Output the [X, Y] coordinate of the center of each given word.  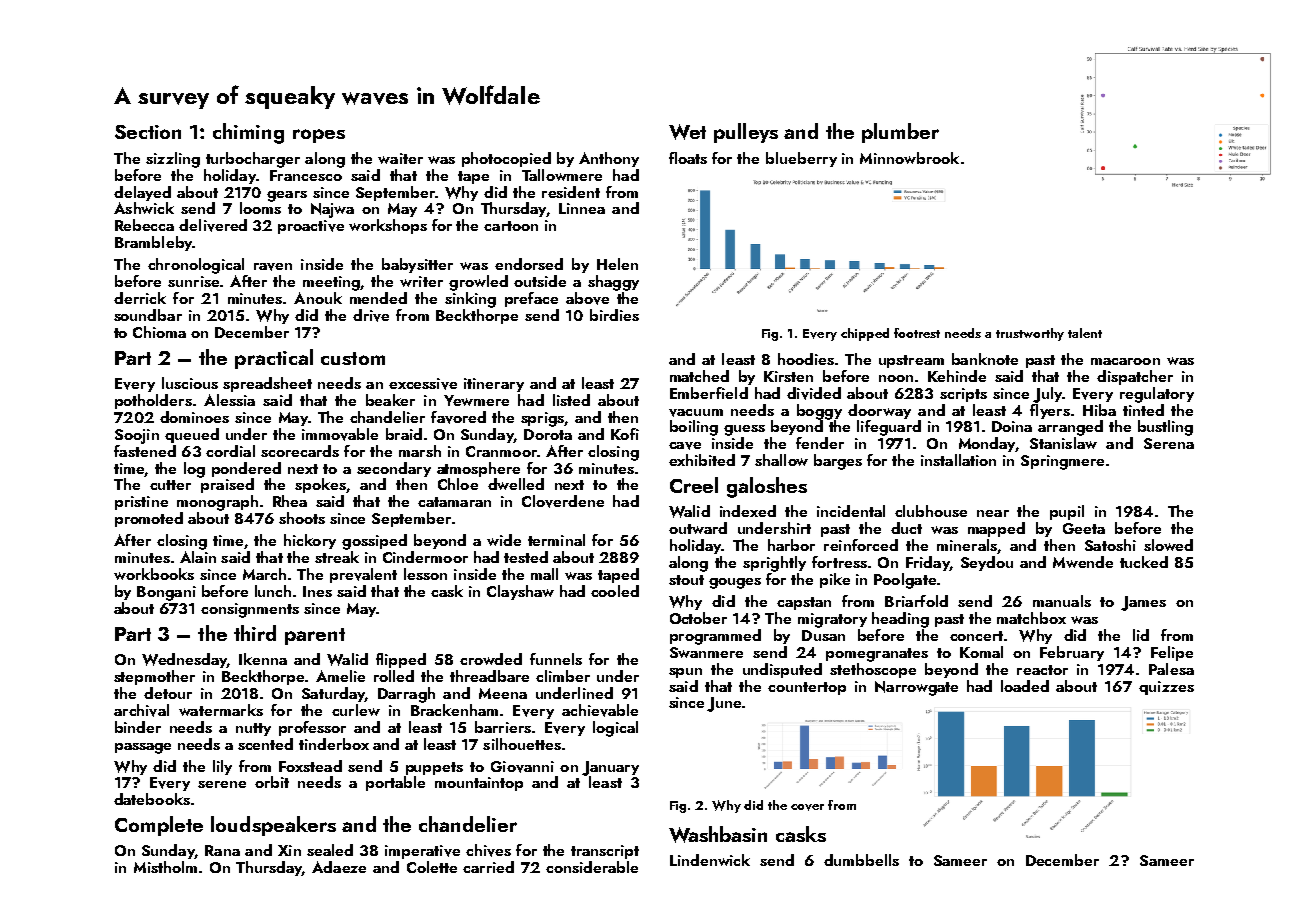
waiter [400, 158]
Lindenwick [710, 860]
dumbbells [861, 860]
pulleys [746, 133]
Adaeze [339, 867]
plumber [900, 133]
